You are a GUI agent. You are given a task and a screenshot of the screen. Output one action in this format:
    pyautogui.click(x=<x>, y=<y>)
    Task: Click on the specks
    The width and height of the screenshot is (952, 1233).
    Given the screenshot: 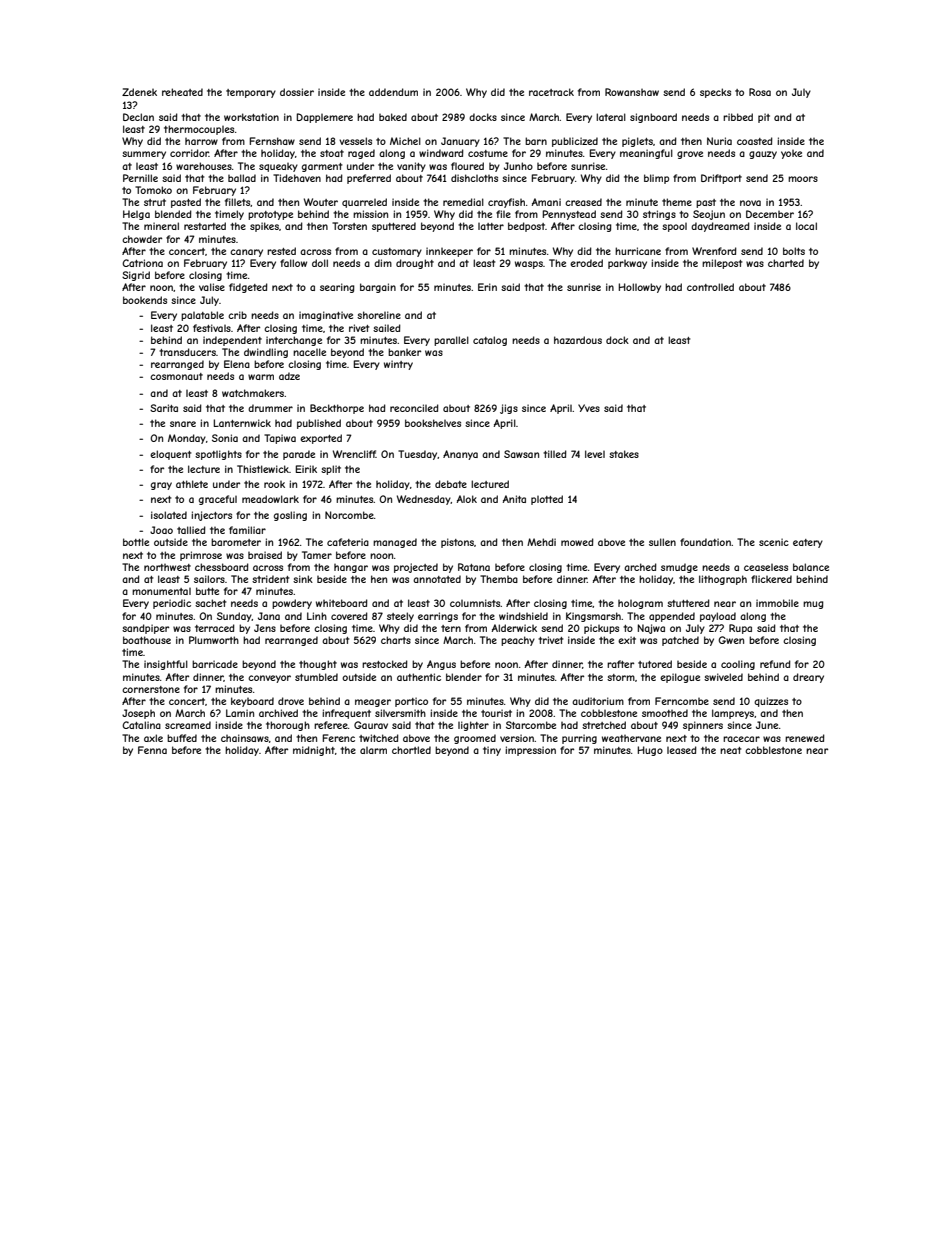 What is the action you would take?
    pyautogui.click(x=715, y=93)
